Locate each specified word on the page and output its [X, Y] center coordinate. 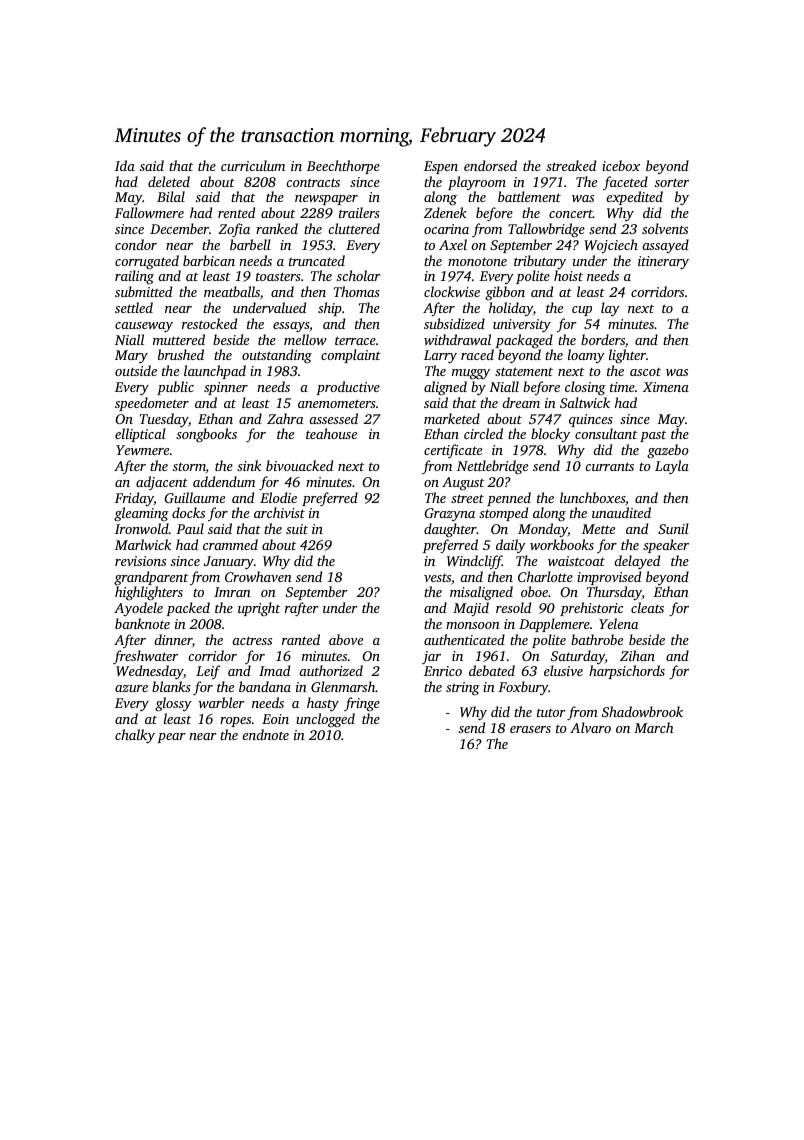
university [522, 325]
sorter [672, 182]
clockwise [452, 291]
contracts [313, 182]
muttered [179, 339]
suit [297, 529]
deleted [169, 181]
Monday [543, 530]
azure [131, 688]
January [229, 562]
